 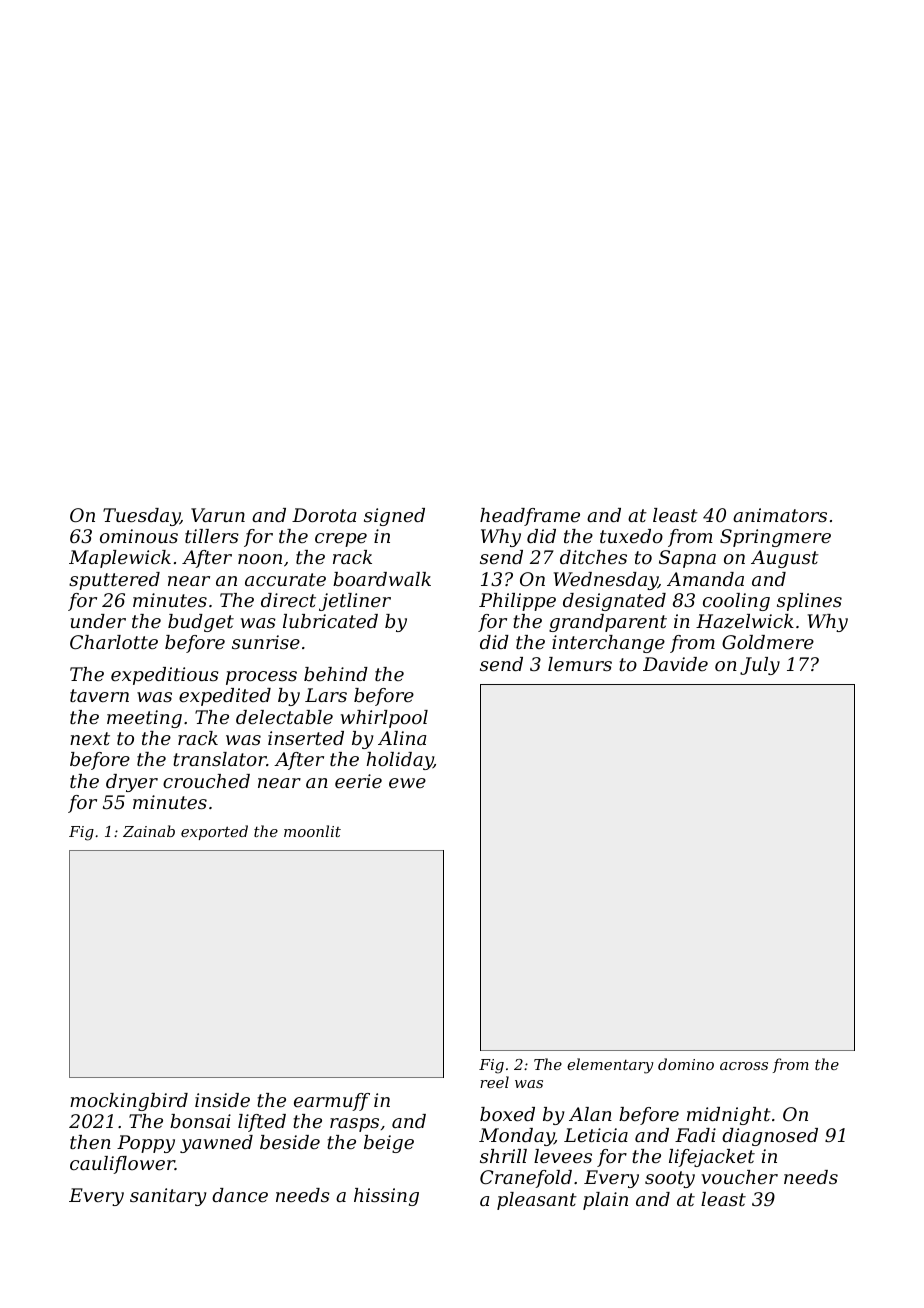 I want to click on whirlpool, so click(x=384, y=719).
